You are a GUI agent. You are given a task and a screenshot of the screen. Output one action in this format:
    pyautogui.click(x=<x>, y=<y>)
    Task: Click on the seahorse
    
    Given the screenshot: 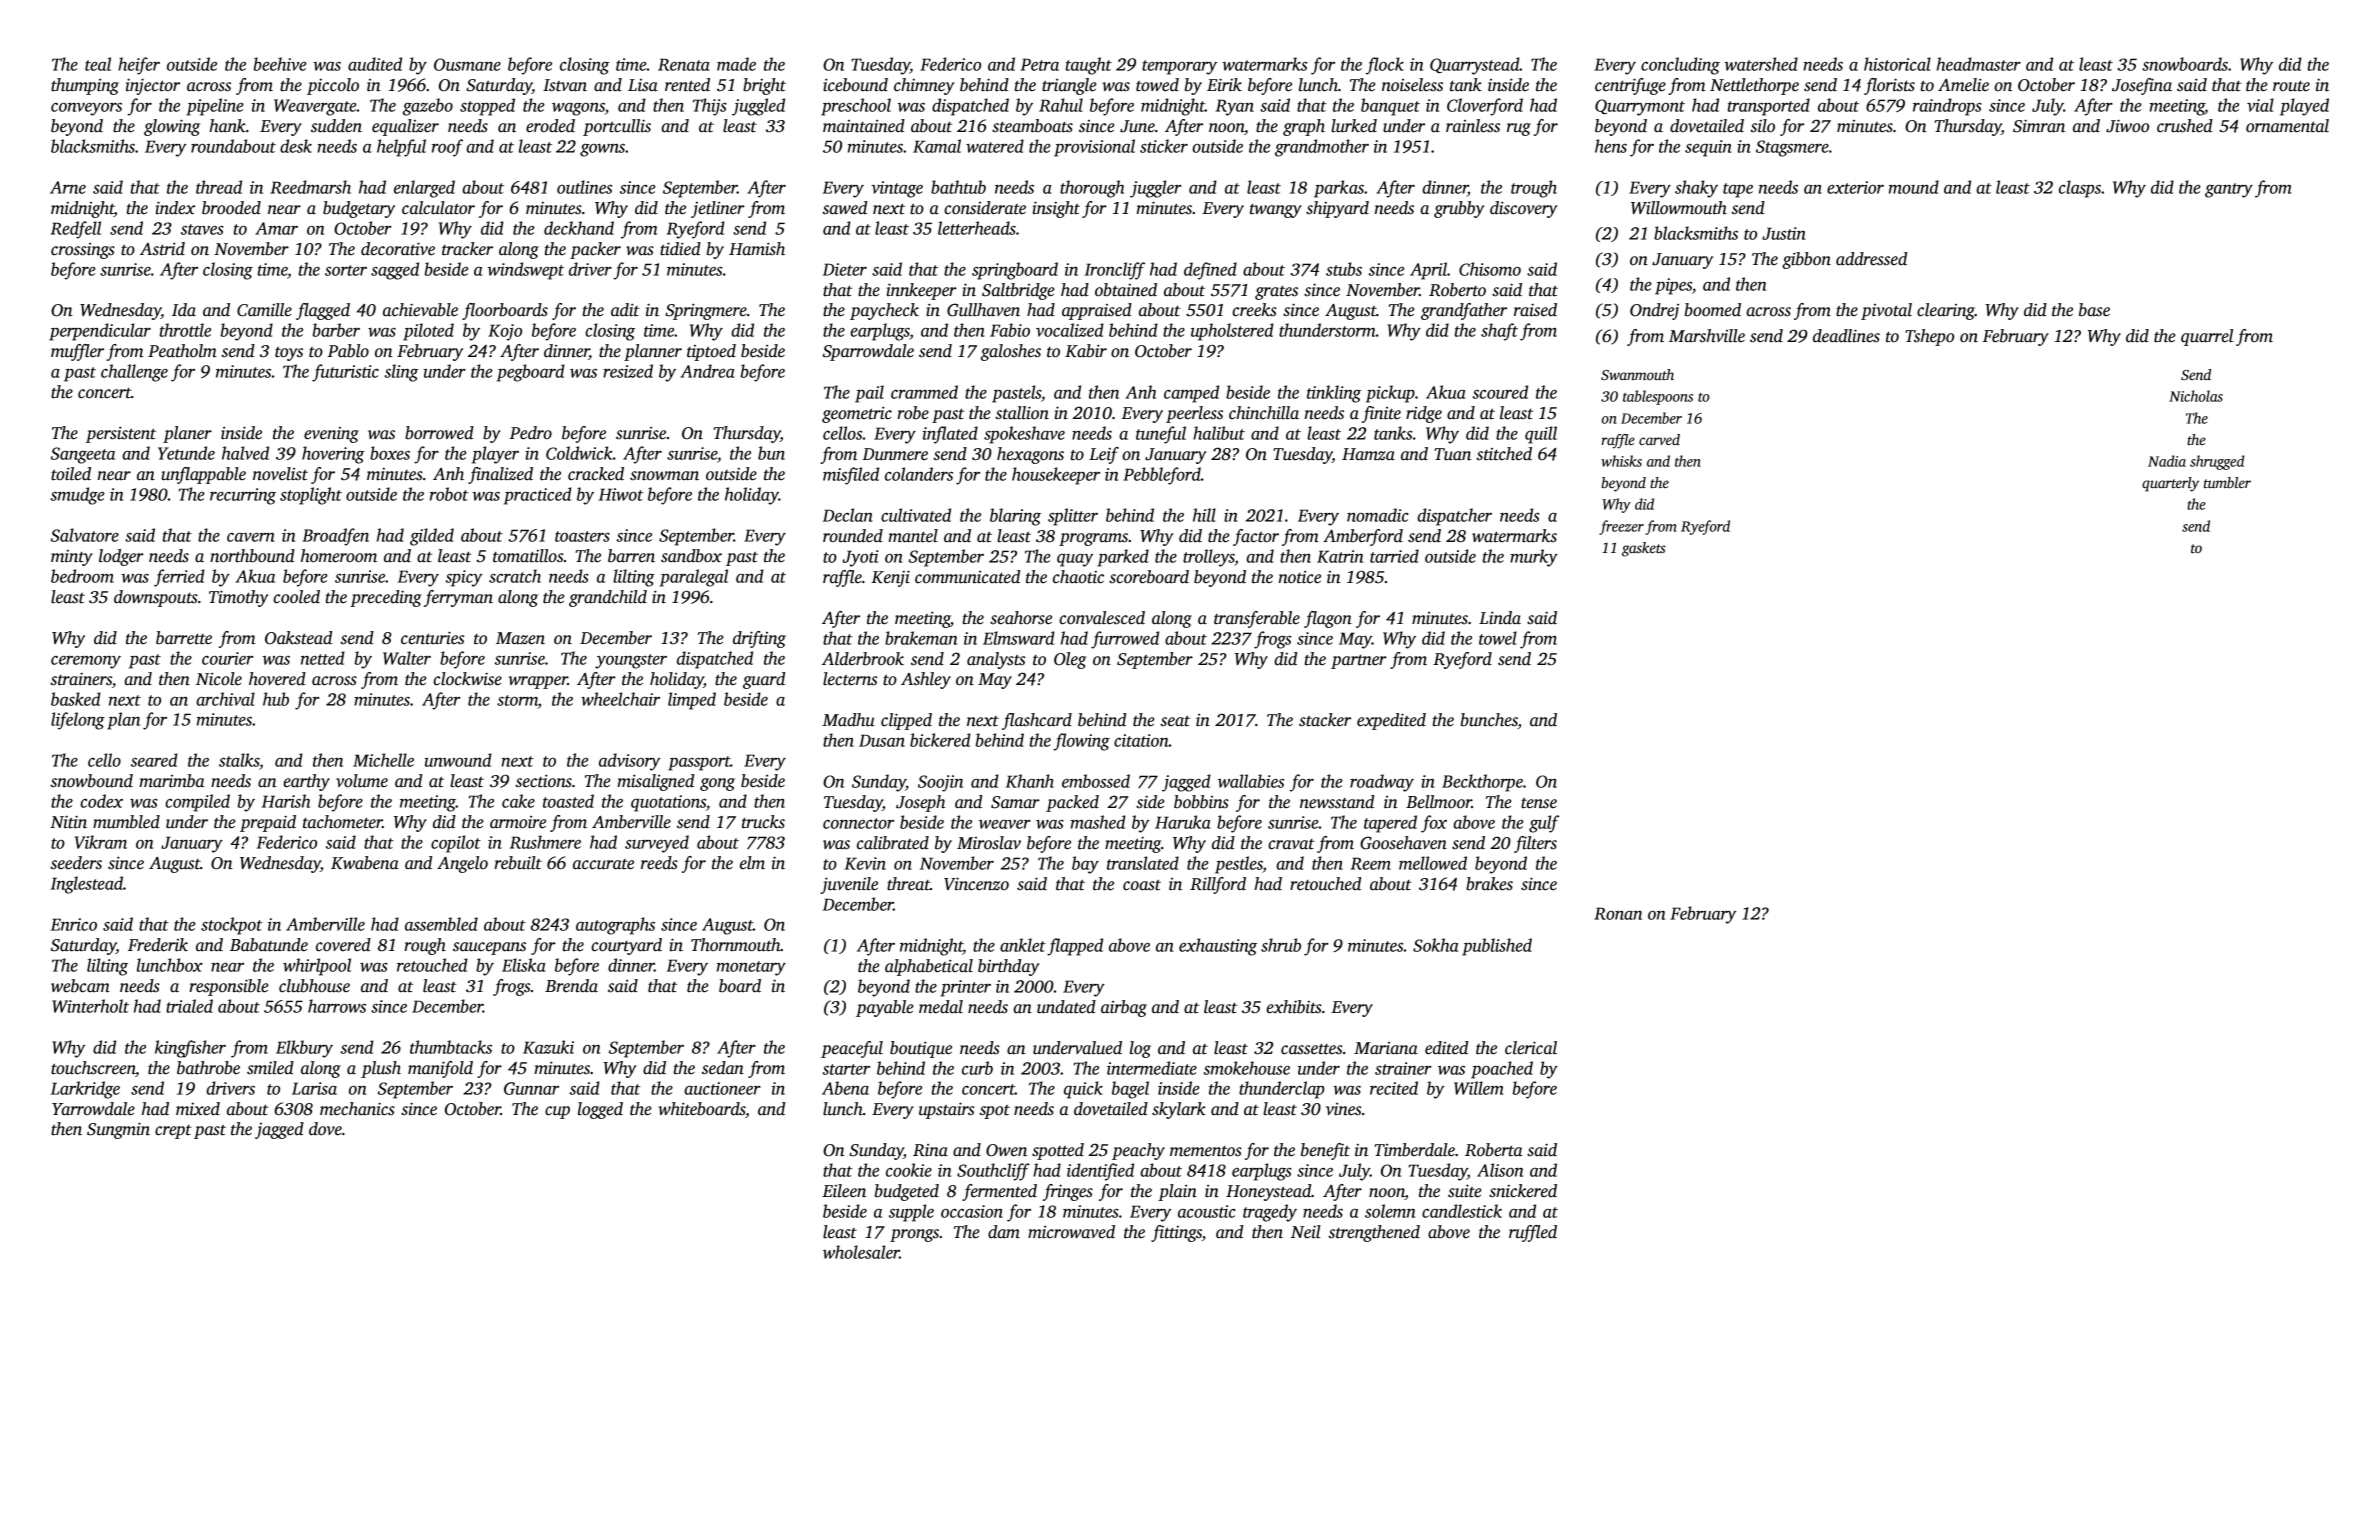 What is the action you would take?
    pyautogui.click(x=1021, y=618)
